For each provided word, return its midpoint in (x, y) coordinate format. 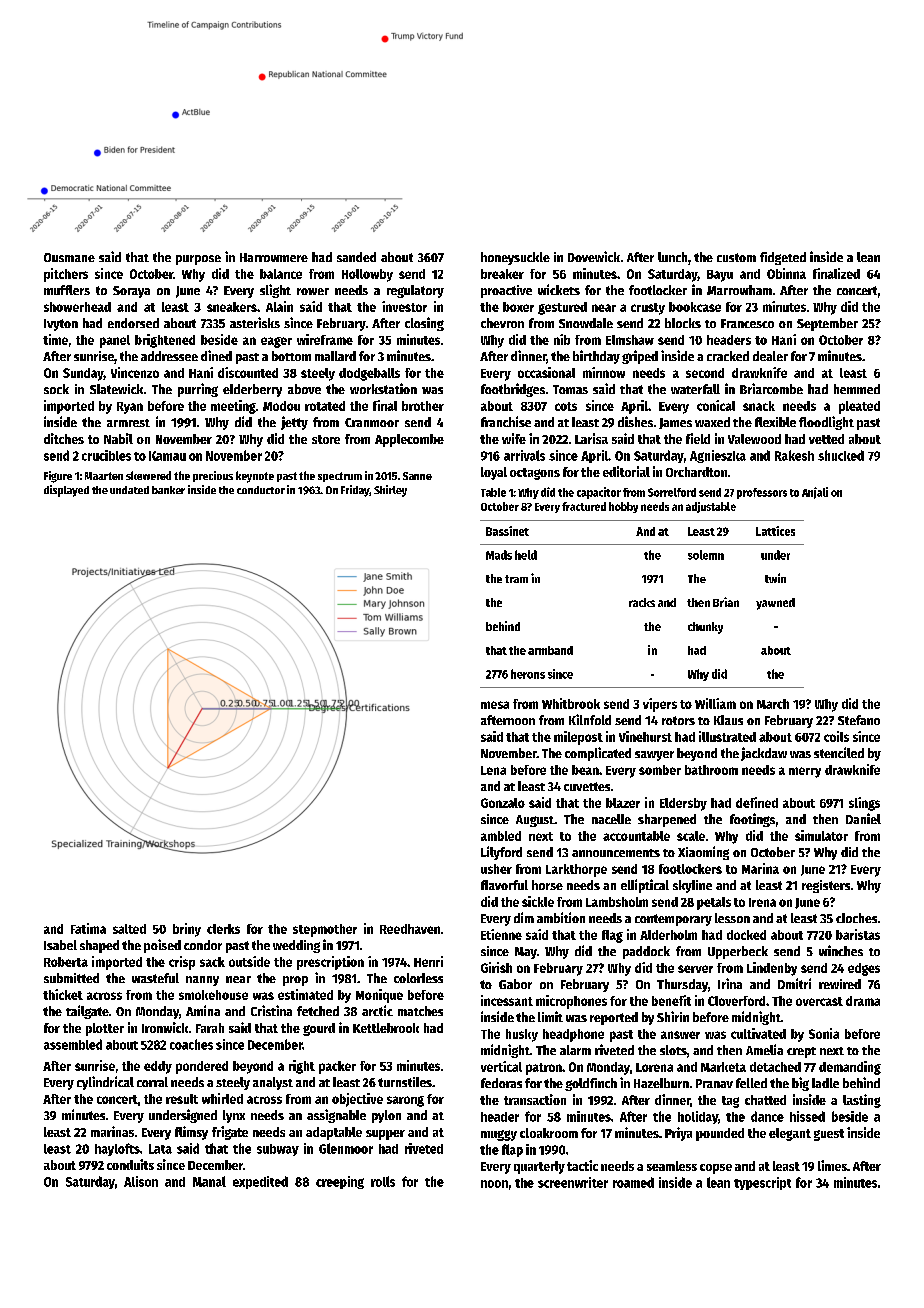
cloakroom (549, 1133)
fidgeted (783, 258)
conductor (261, 490)
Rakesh (794, 455)
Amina (203, 1010)
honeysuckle (515, 258)
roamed (633, 1182)
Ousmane (69, 257)
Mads (499, 555)
